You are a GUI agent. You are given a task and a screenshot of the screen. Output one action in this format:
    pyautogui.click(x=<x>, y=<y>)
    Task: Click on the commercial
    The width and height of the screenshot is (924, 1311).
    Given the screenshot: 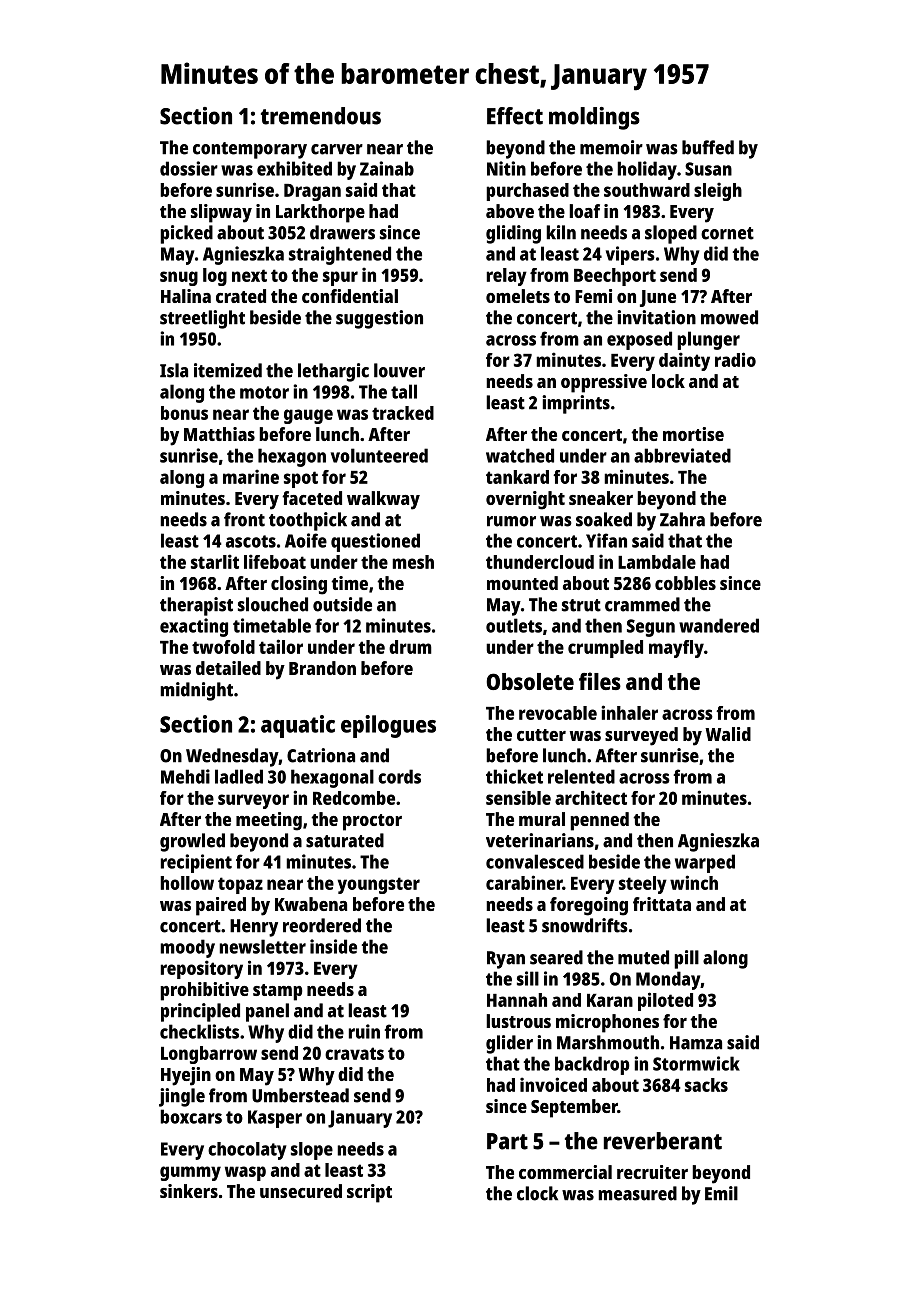 What is the action you would take?
    pyautogui.click(x=565, y=1172)
